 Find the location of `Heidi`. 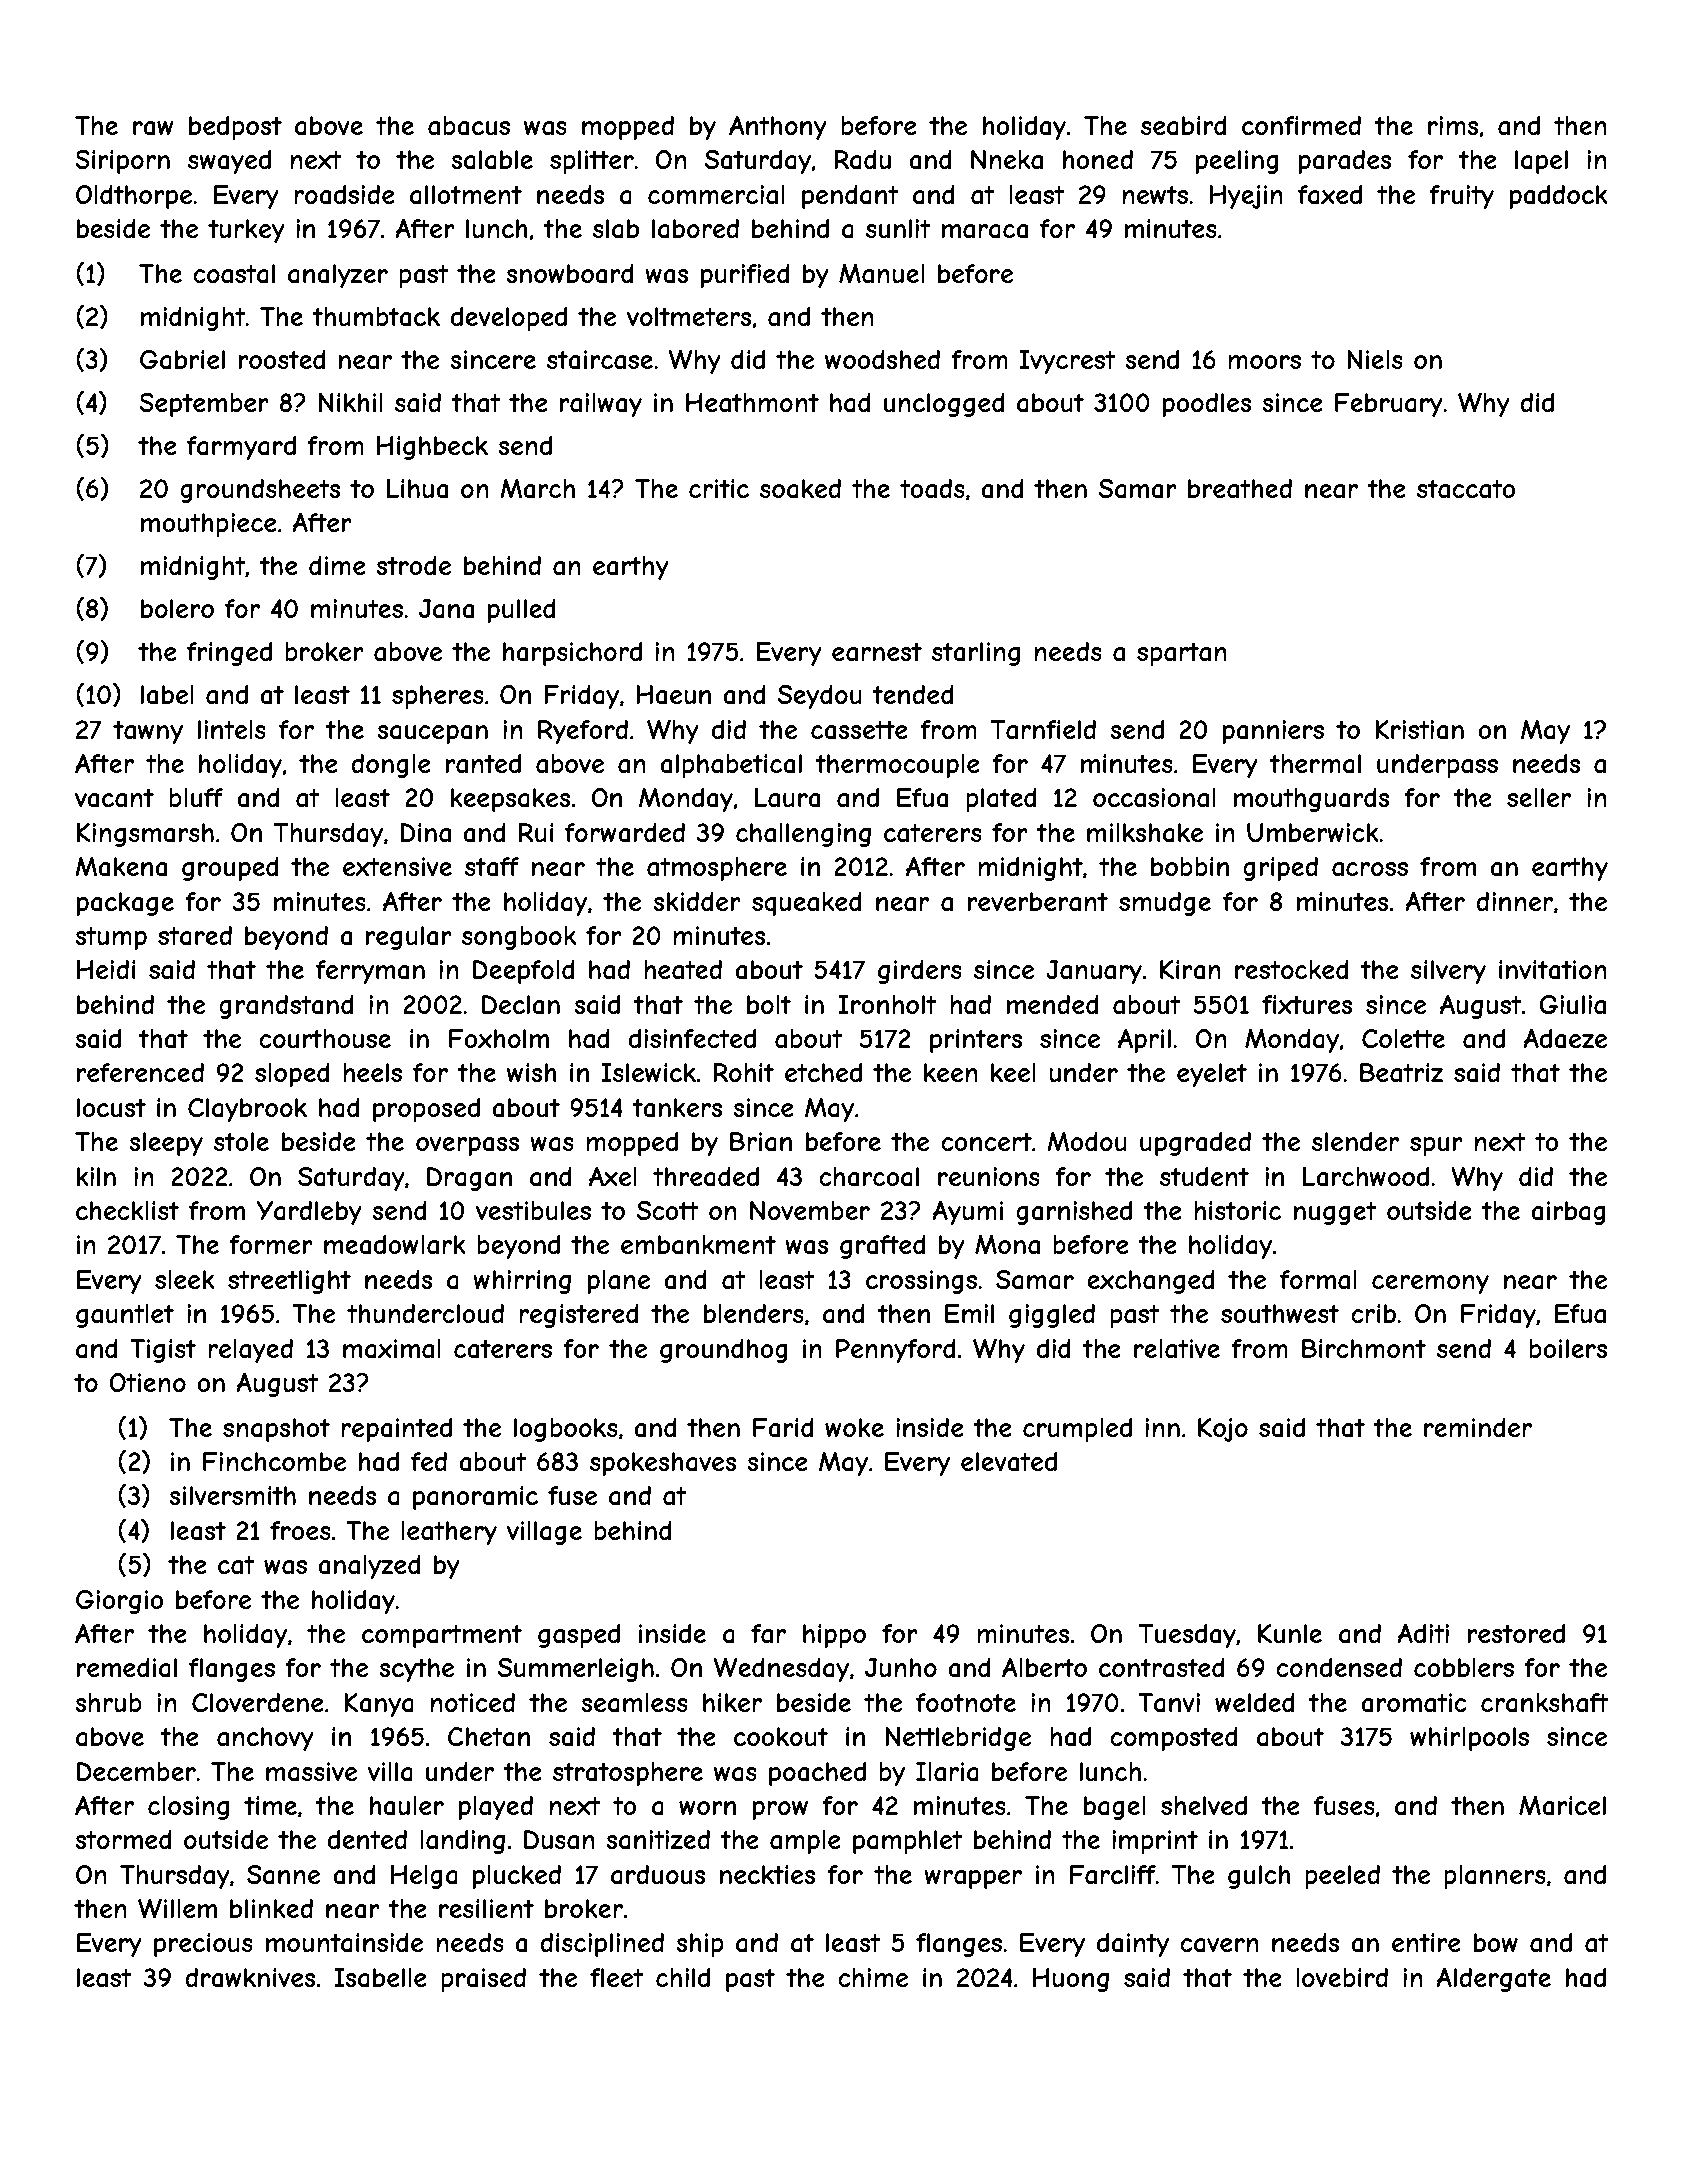

Heidi is located at coordinates (106, 969).
